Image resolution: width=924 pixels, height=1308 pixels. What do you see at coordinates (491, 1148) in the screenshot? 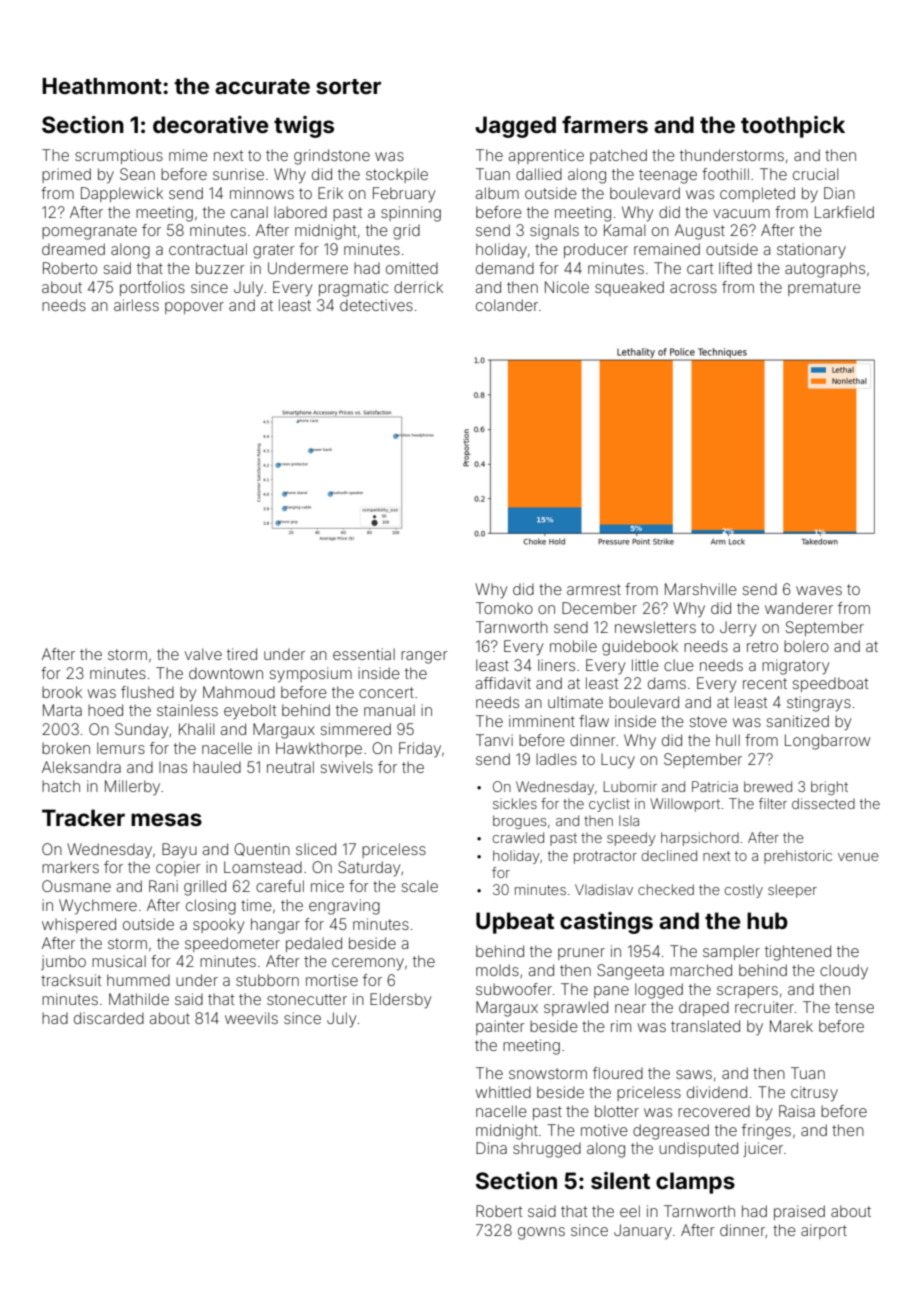
I see `Dina` at bounding box center [491, 1148].
